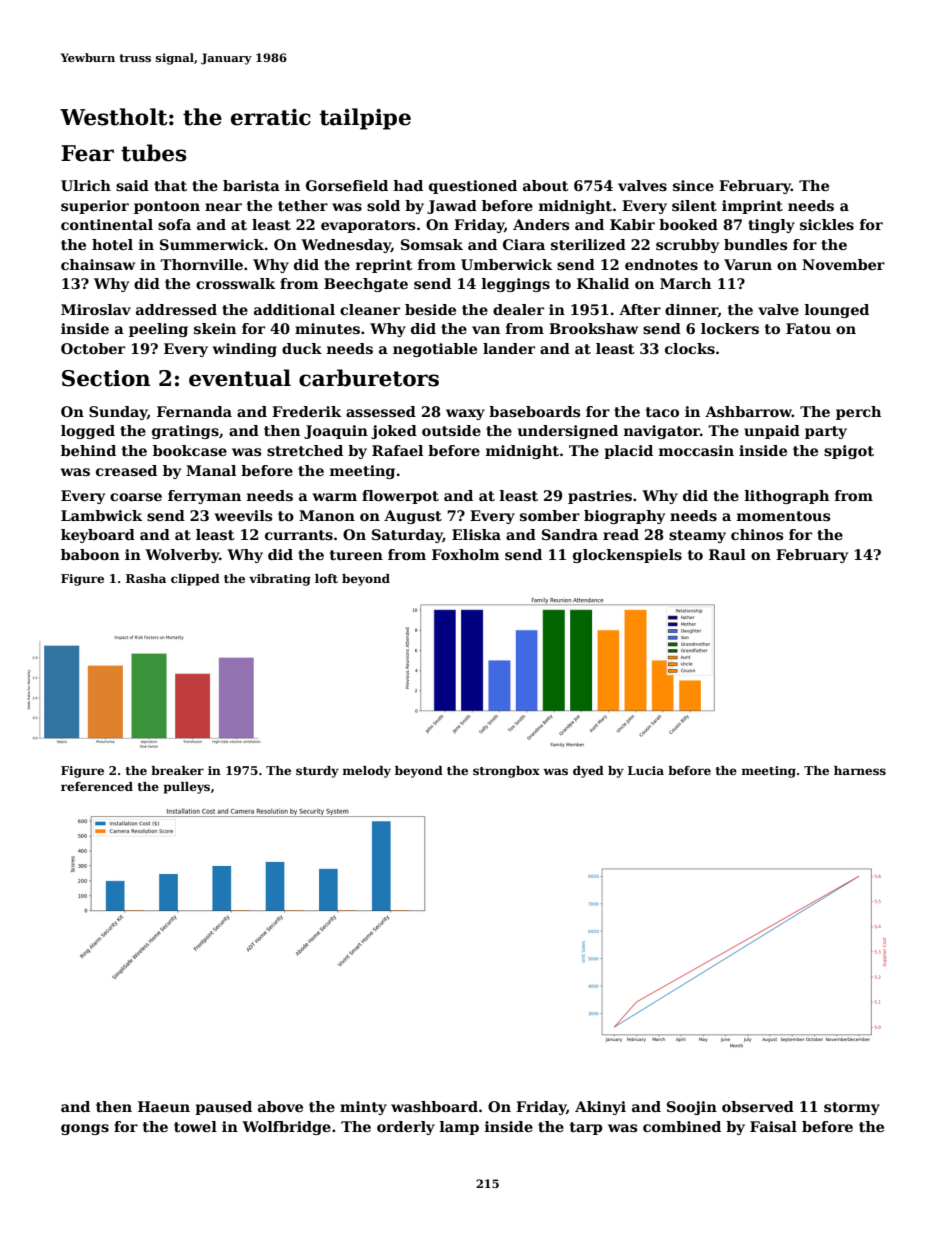  I want to click on momentous, so click(783, 516).
